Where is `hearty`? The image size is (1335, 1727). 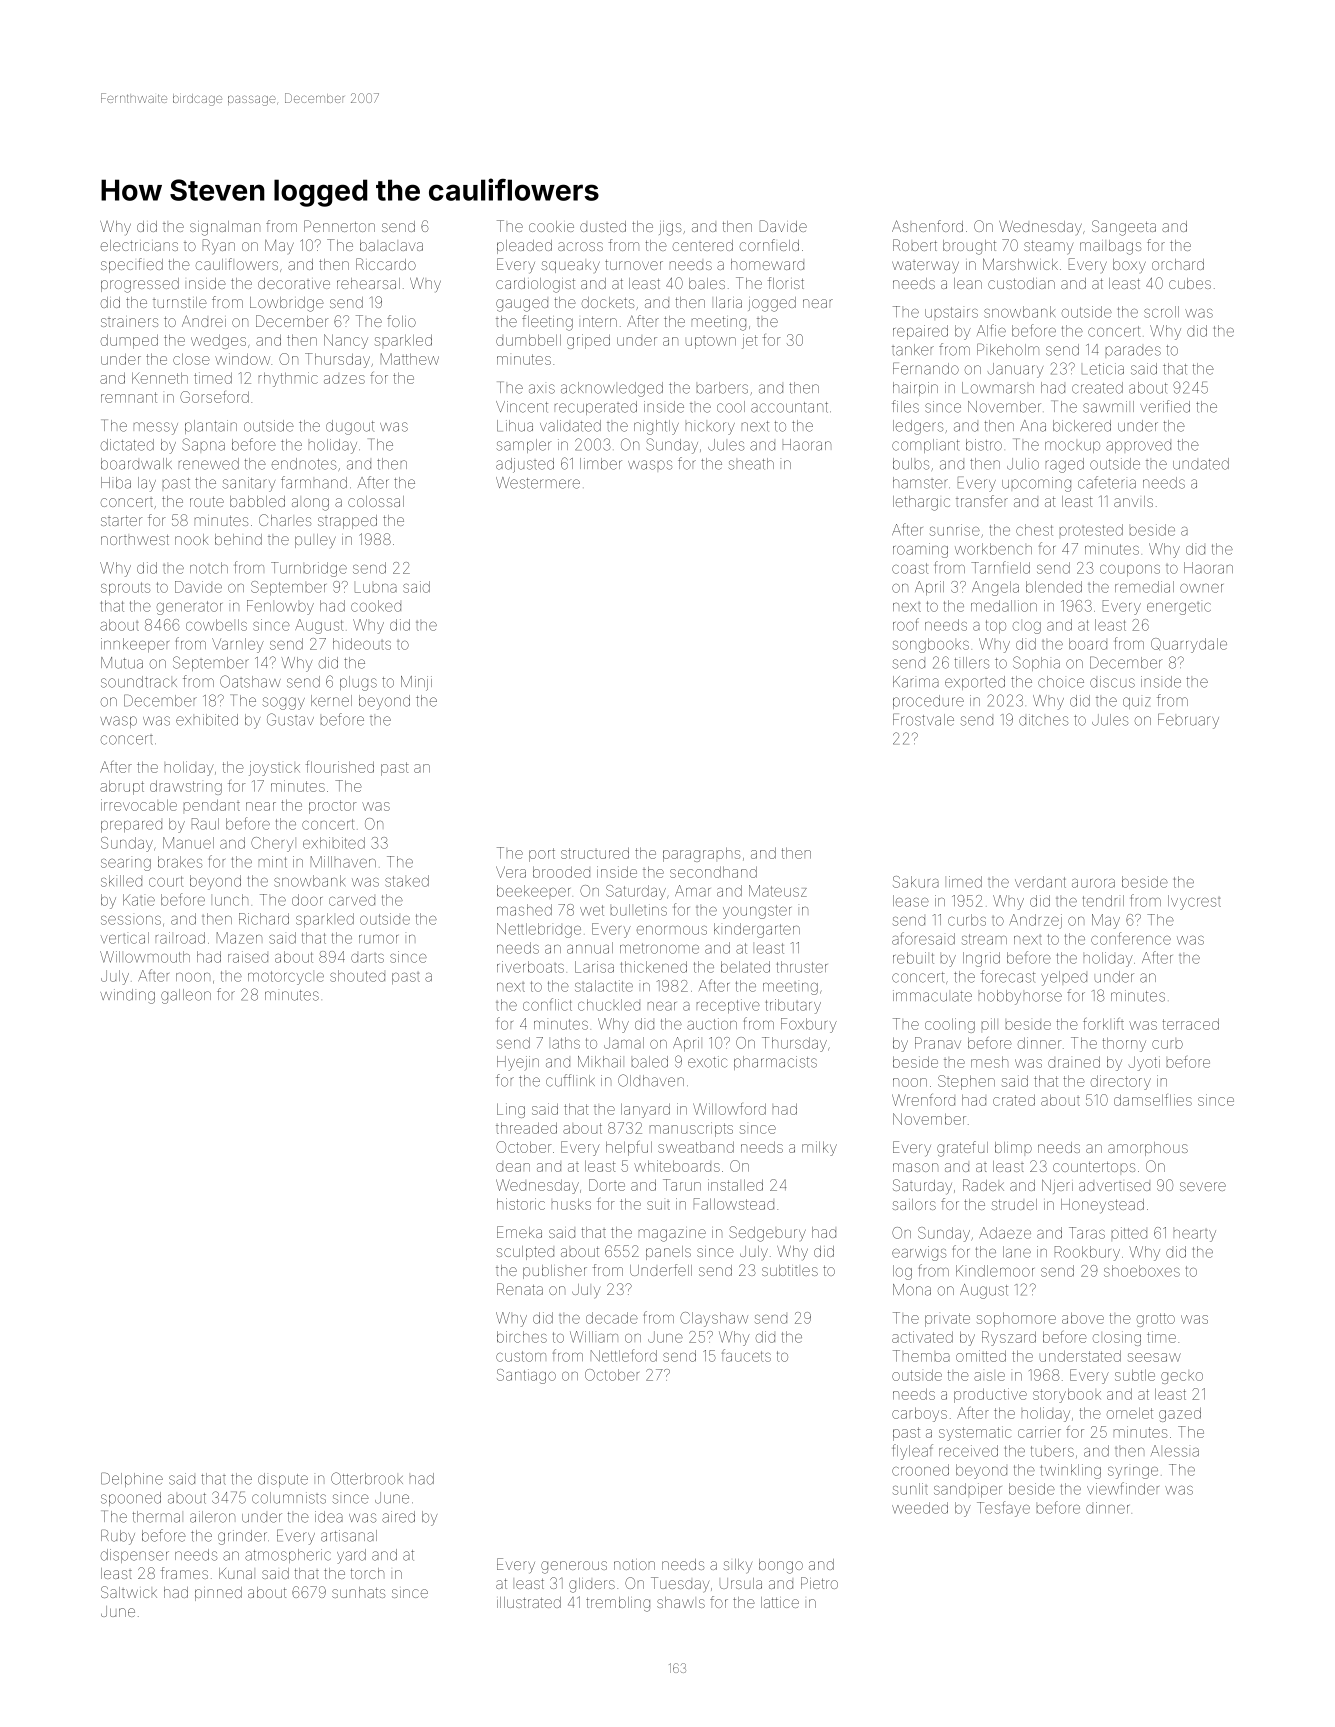
hearty is located at coordinates (1195, 1235).
